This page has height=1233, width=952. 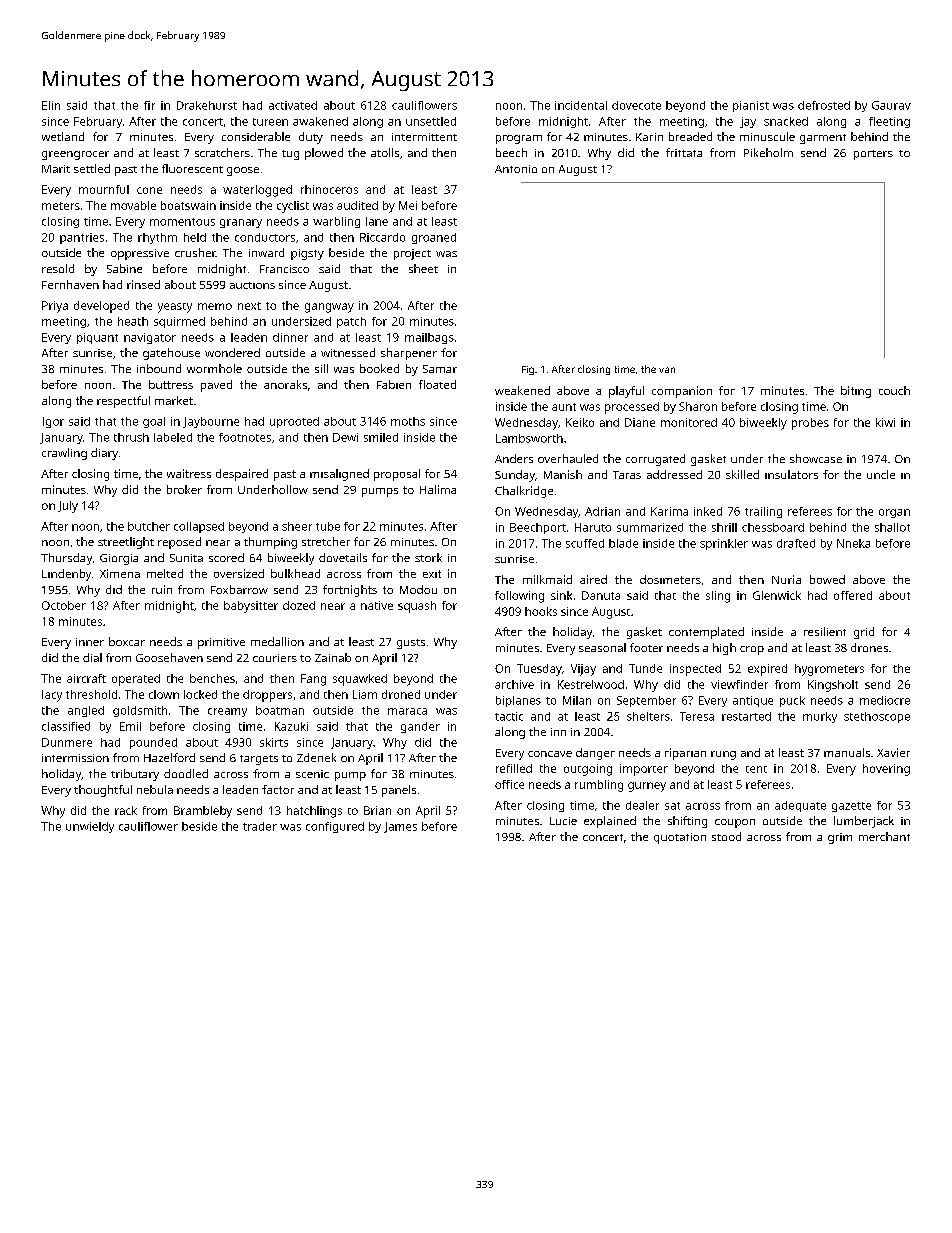 I want to click on skilled, so click(x=742, y=474).
